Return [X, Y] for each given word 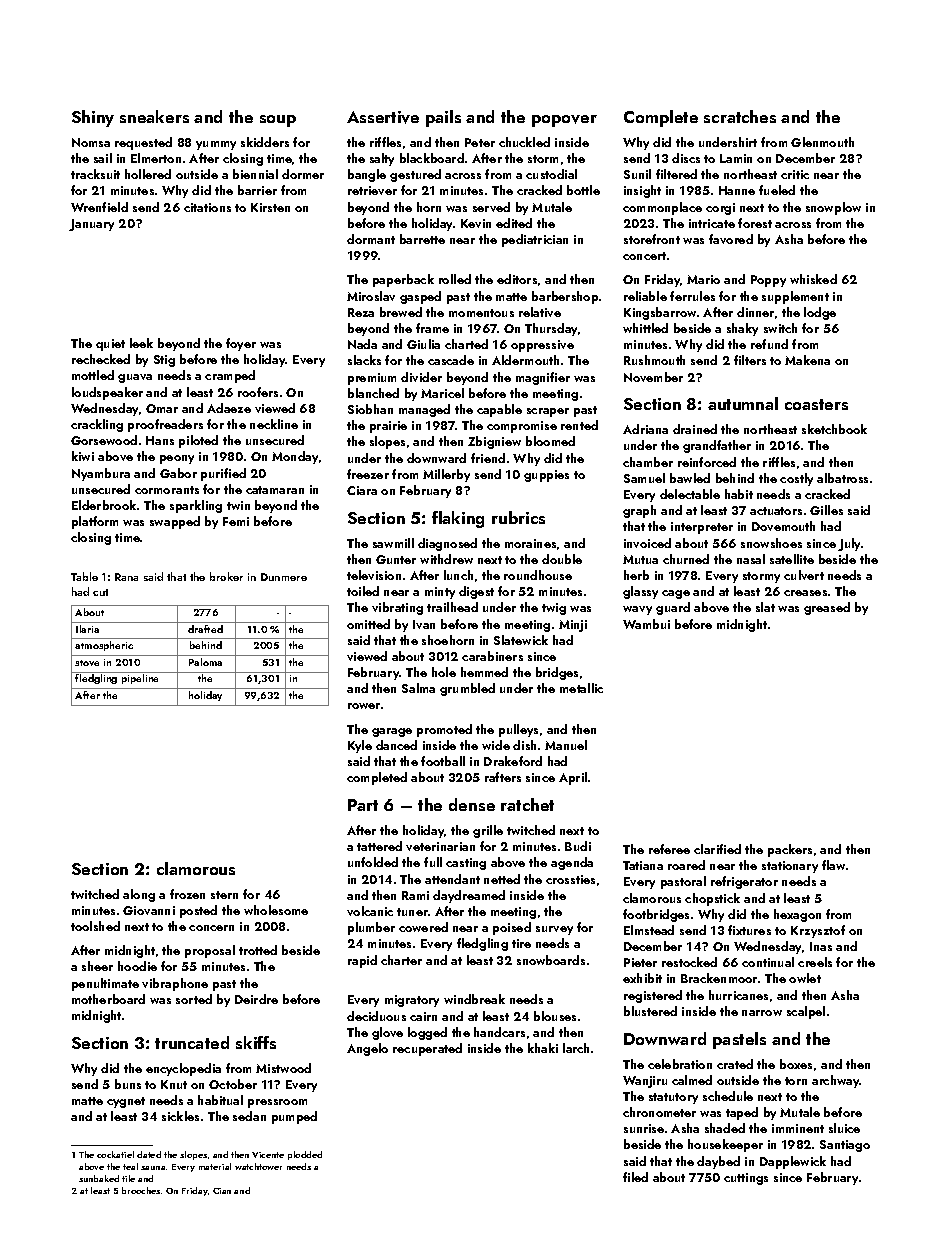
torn [796, 1081]
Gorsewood [104, 440]
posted [198, 911]
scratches [740, 116]
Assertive [383, 117]
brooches [141, 1190]
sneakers [154, 116]
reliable [645, 296]
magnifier [543, 378]
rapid [362, 961]
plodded [305, 1155]
